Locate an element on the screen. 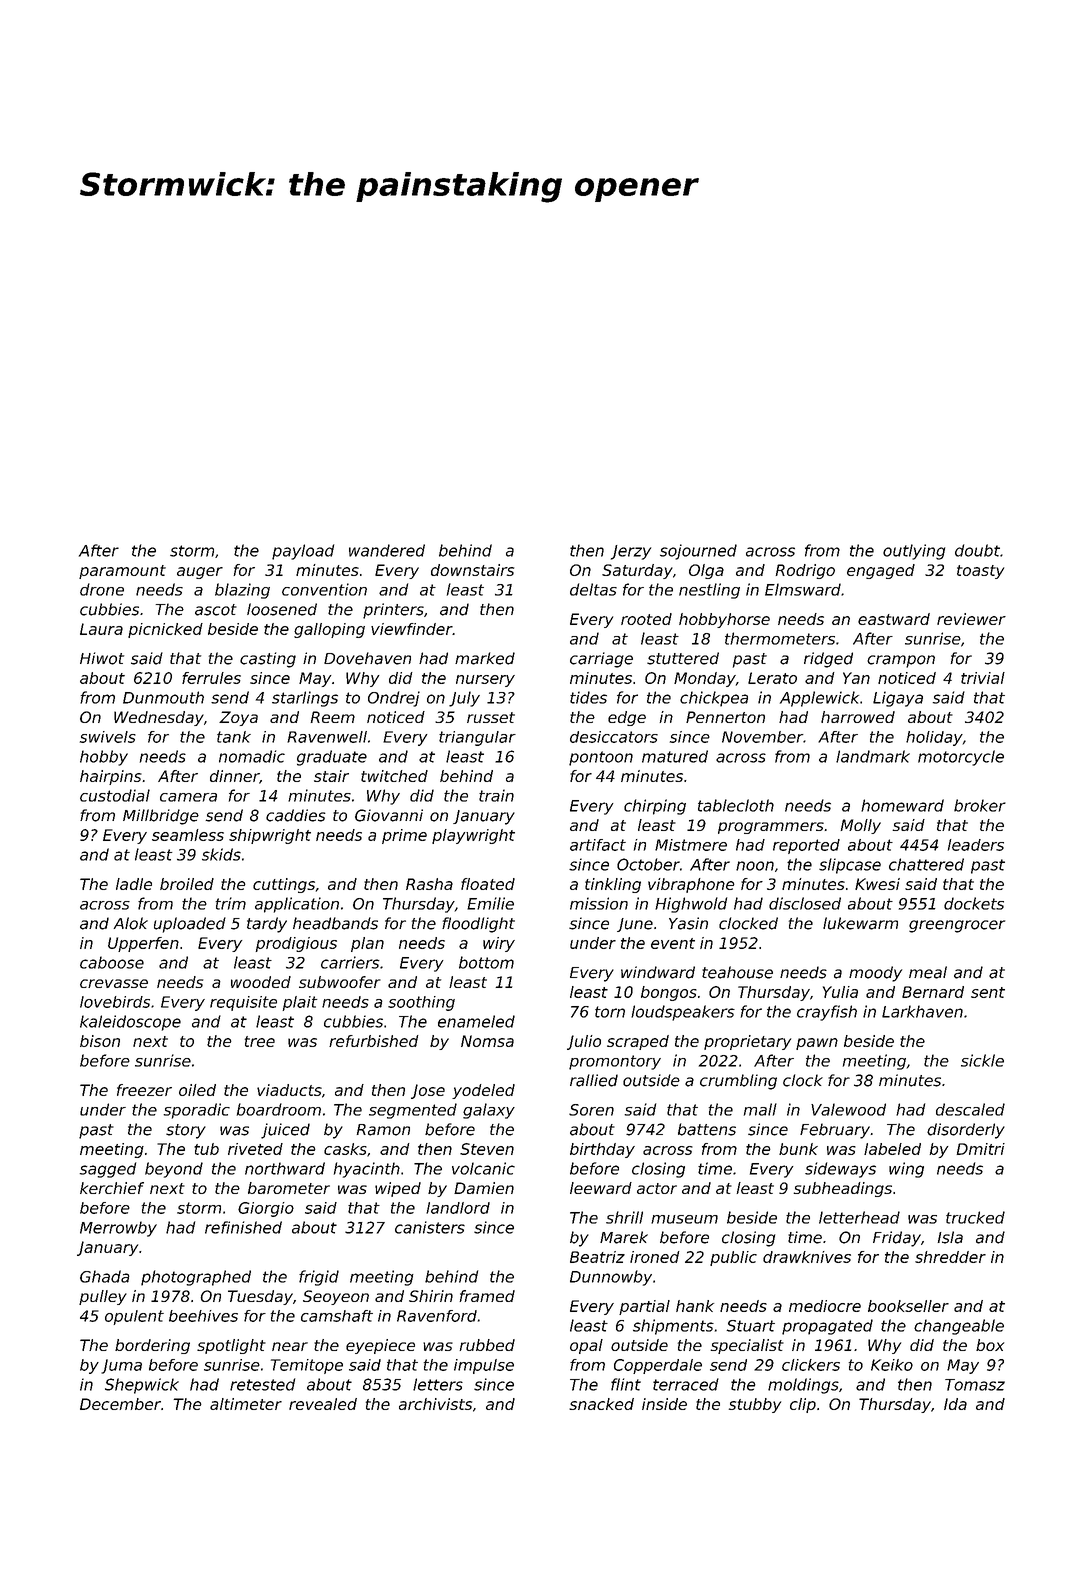 This screenshot has height=1570, width=1084. terraced is located at coordinates (686, 1384).
